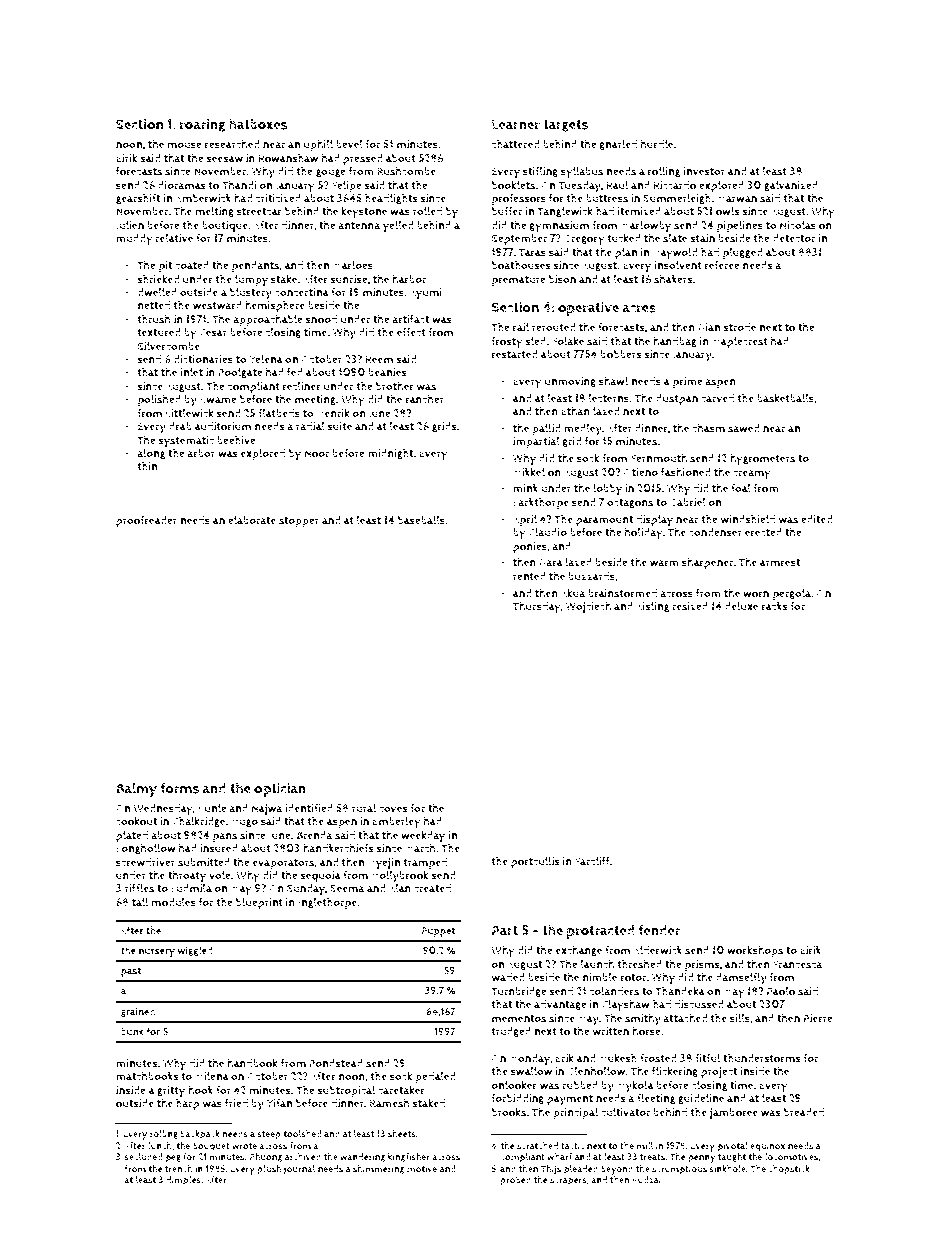 This page has height=1233, width=952. What do you see at coordinates (157, 952) in the page?
I see `nursery` at bounding box center [157, 952].
